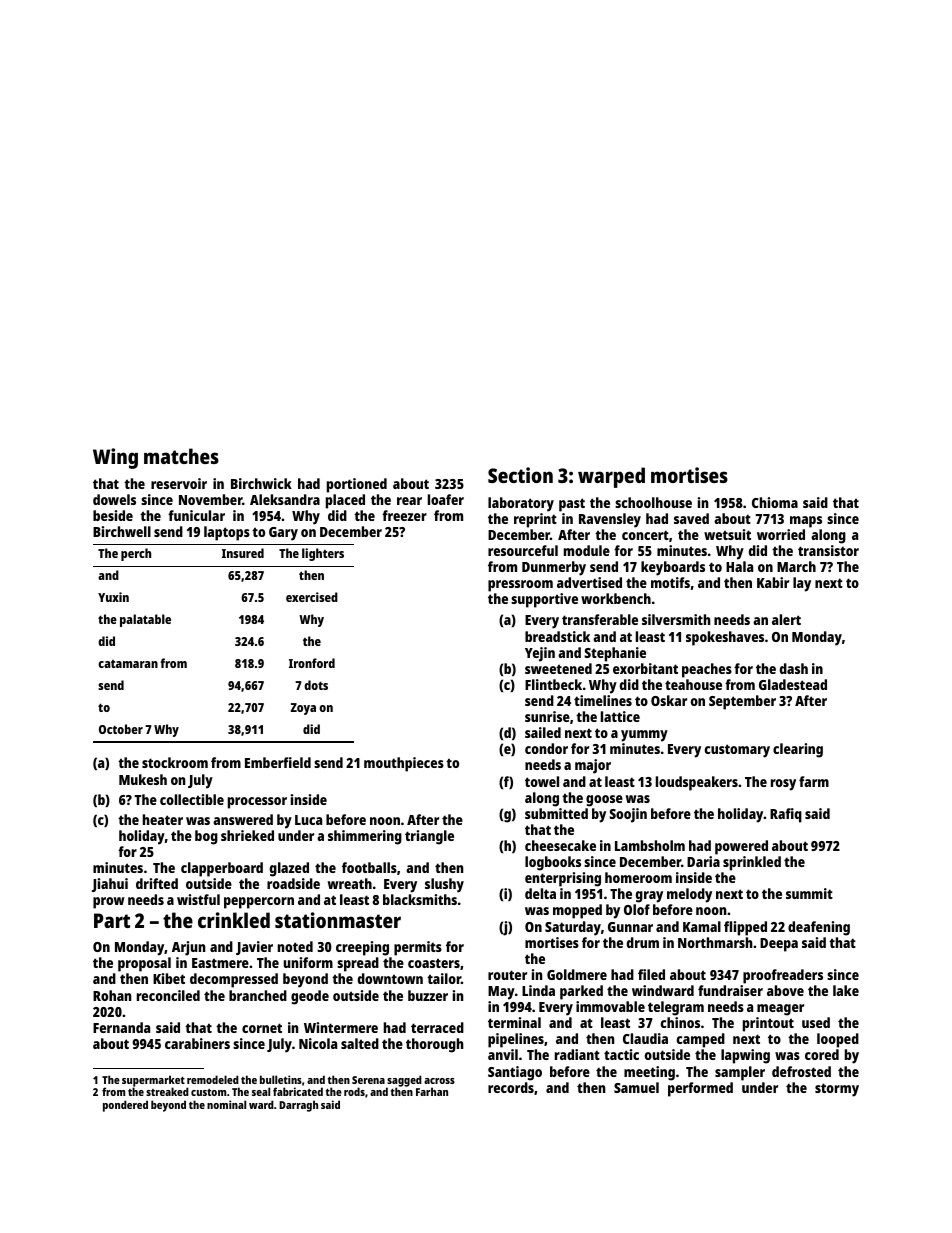 Image resolution: width=952 pixels, height=1233 pixels. What do you see at coordinates (802, 584) in the screenshot?
I see `lay` at bounding box center [802, 584].
